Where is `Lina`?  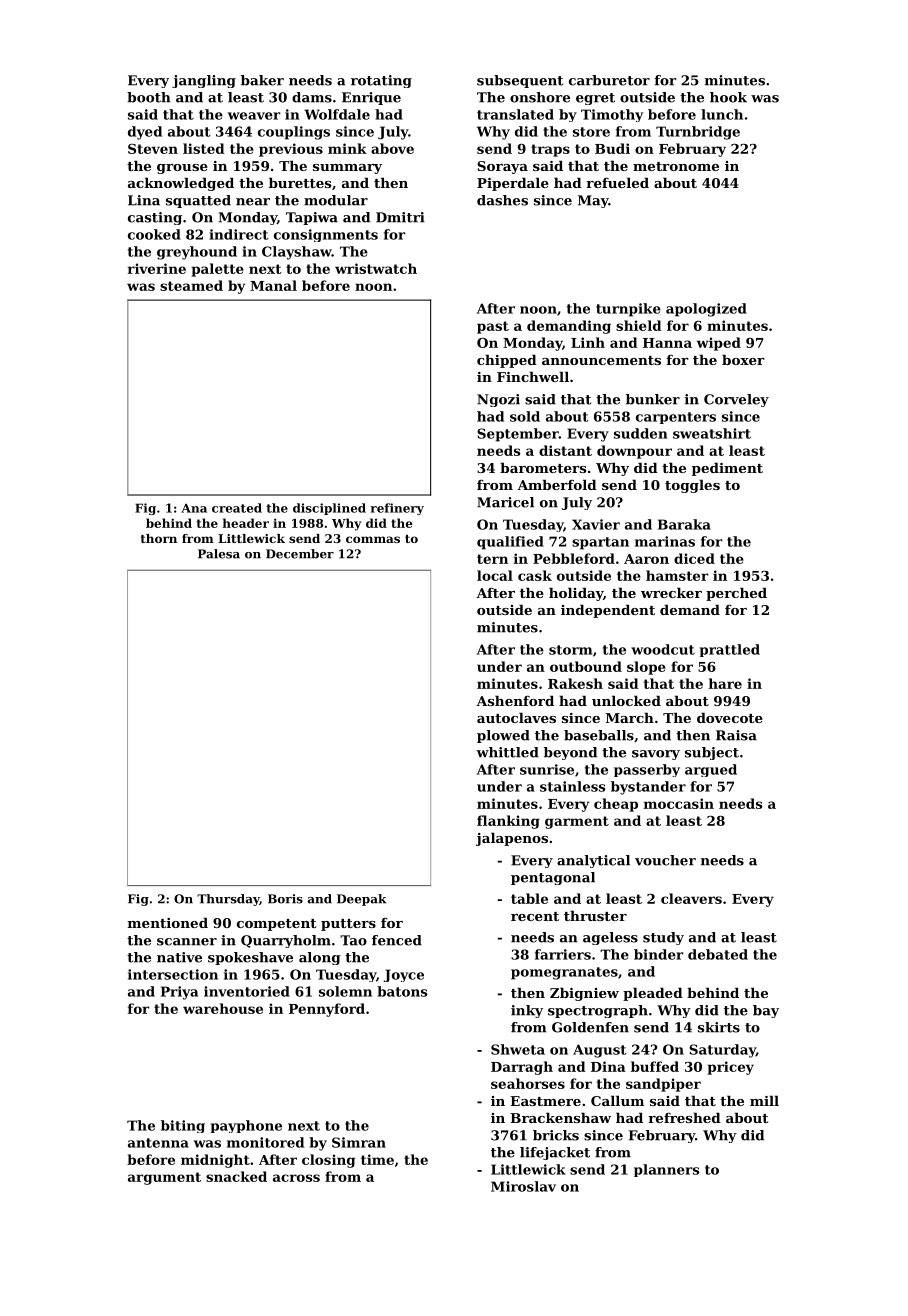 Lina is located at coordinates (144, 200).
